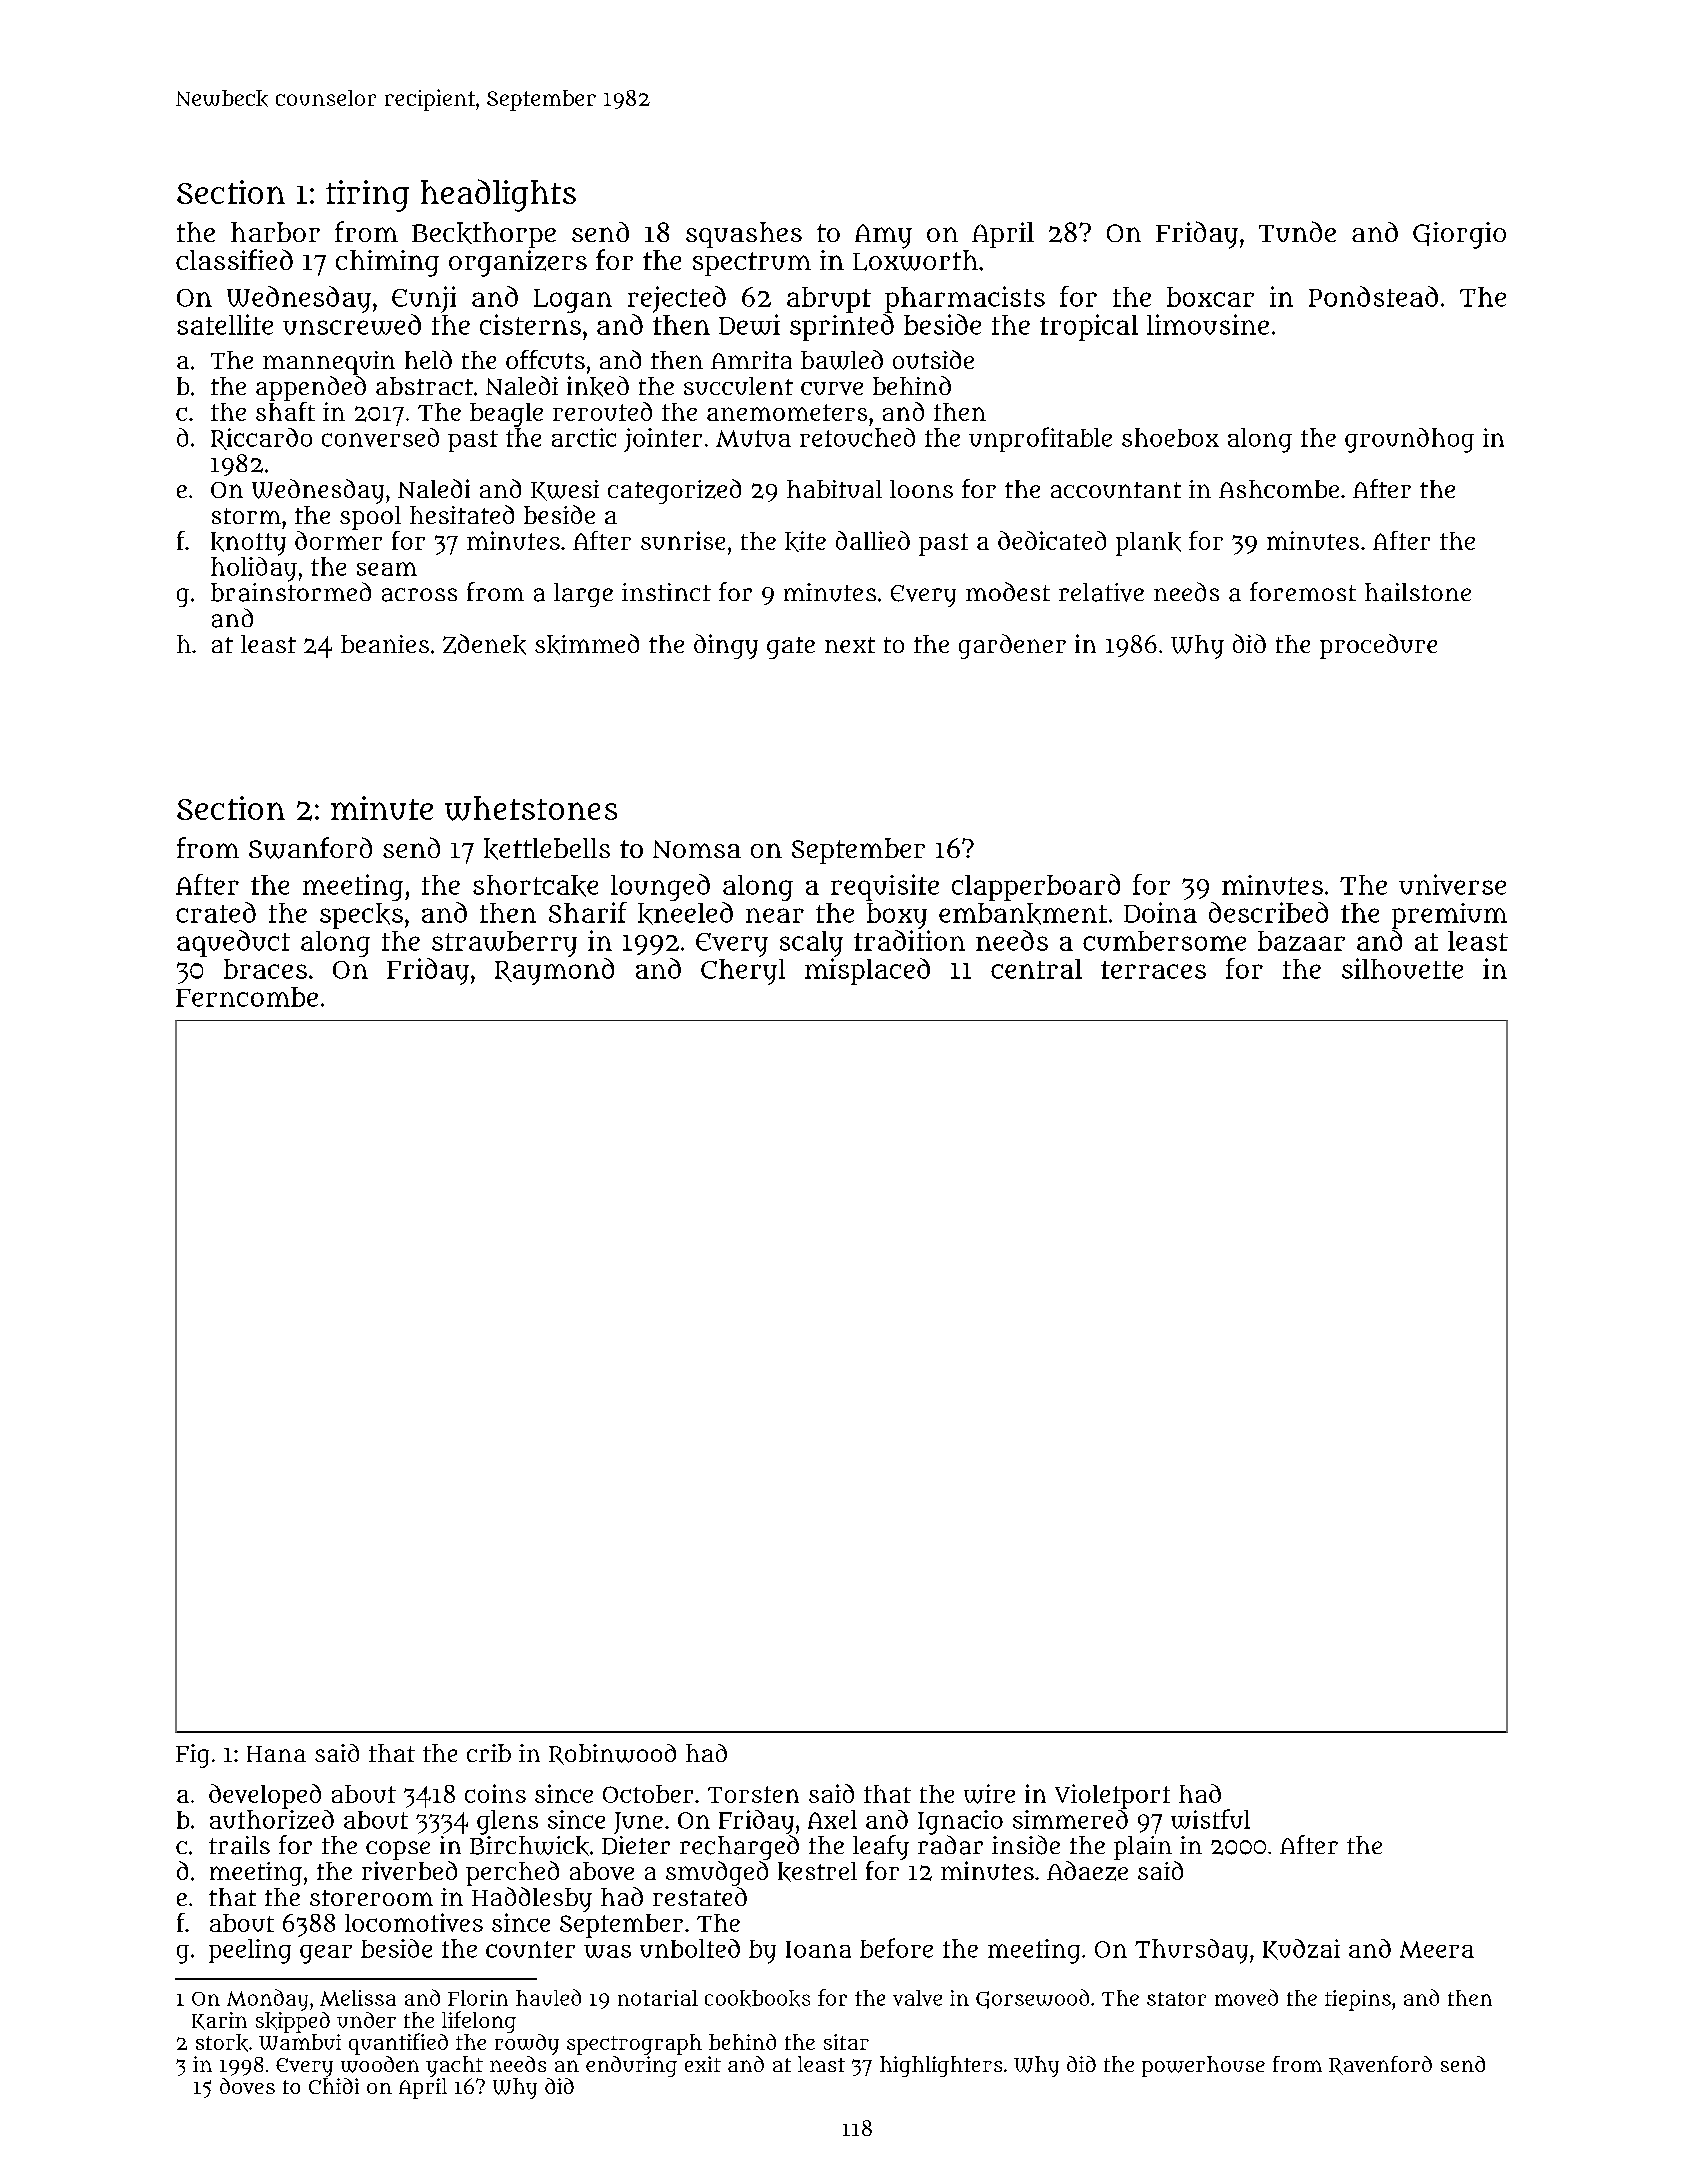 This page has width=1683, height=2178. I want to click on wire, so click(989, 1794).
